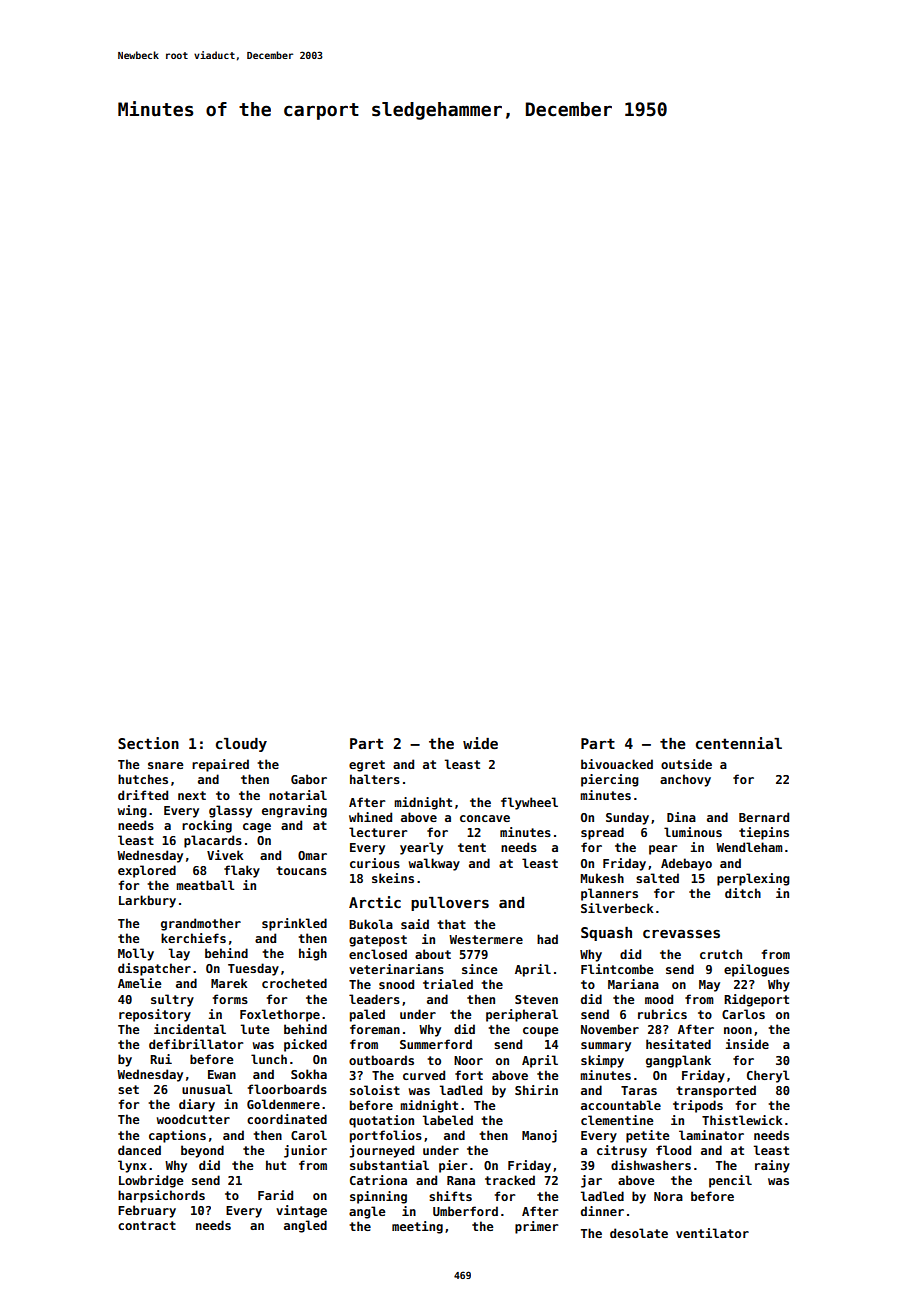 The height and width of the image is (1316, 908). What do you see at coordinates (617, 969) in the image?
I see `Flintcombe` at bounding box center [617, 969].
